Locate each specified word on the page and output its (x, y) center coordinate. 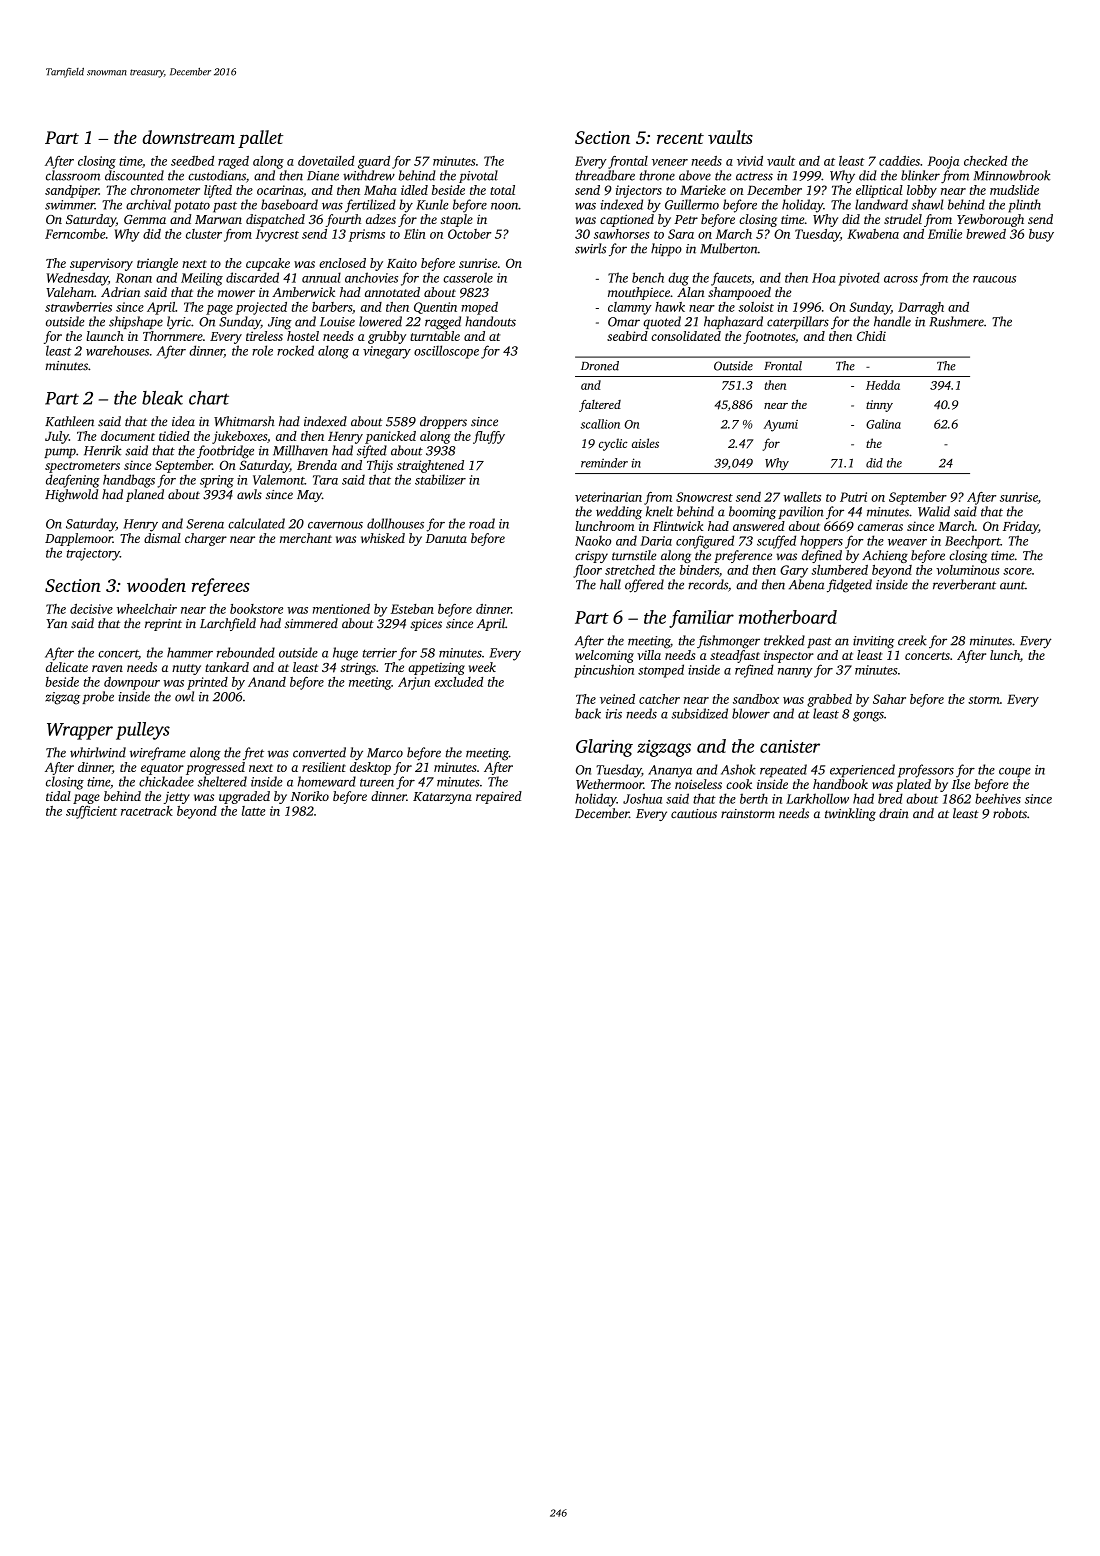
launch (105, 336)
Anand (267, 682)
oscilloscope (446, 352)
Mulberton (729, 248)
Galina (883, 424)
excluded (459, 682)
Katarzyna (442, 798)
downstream (188, 137)
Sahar (889, 699)
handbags (129, 481)
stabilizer (440, 479)
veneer (670, 162)
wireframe (158, 754)
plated (913, 785)
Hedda (883, 385)
